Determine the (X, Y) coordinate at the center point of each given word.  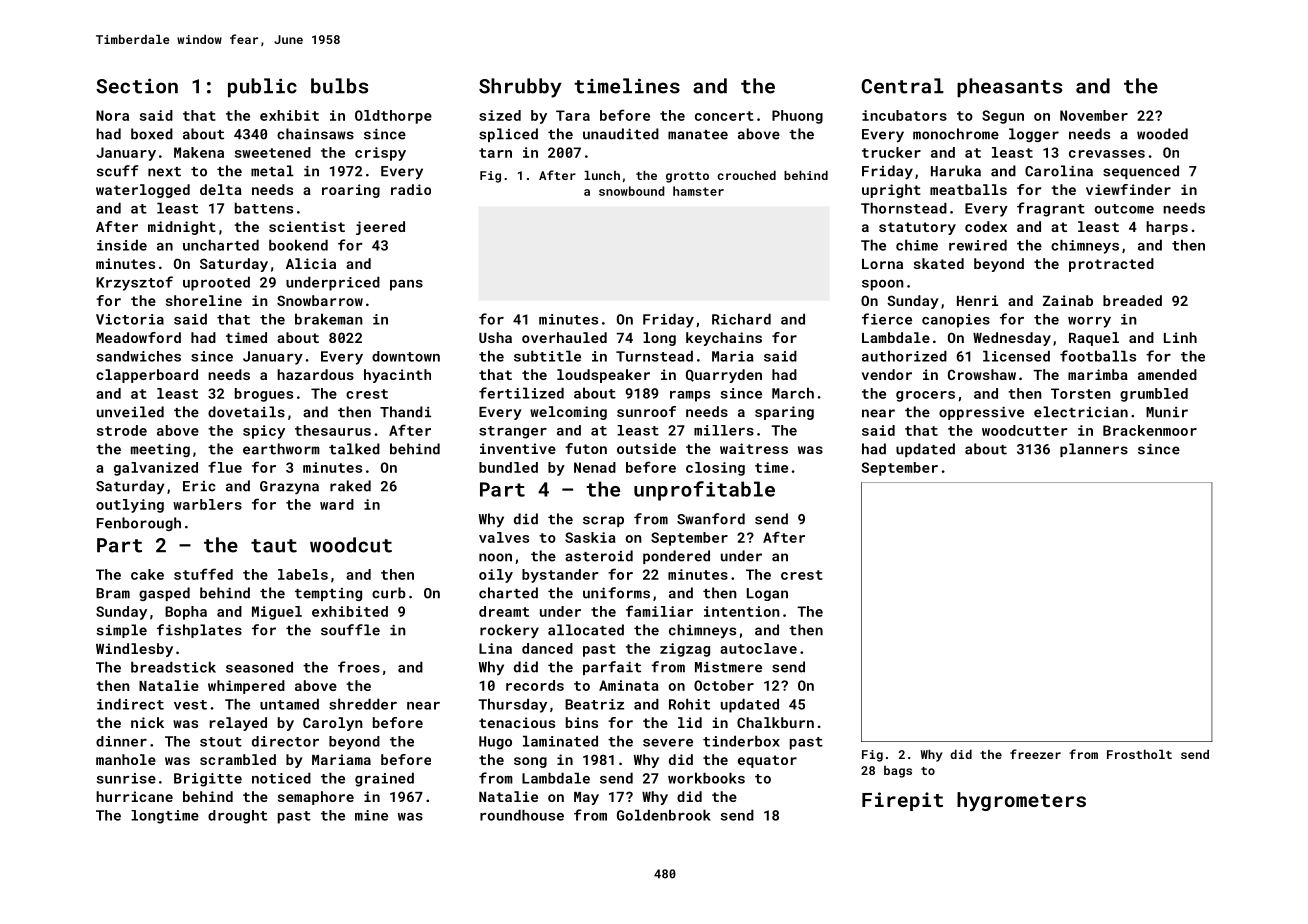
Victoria (130, 319)
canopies (956, 321)
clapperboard (147, 376)
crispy (380, 154)
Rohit (689, 704)
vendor (887, 374)
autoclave (758, 648)
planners (1094, 450)
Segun (1003, 117)
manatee (698, 135)
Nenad (595, 467)
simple (122, 631)
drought (237, 817)
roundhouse (522, 815)
